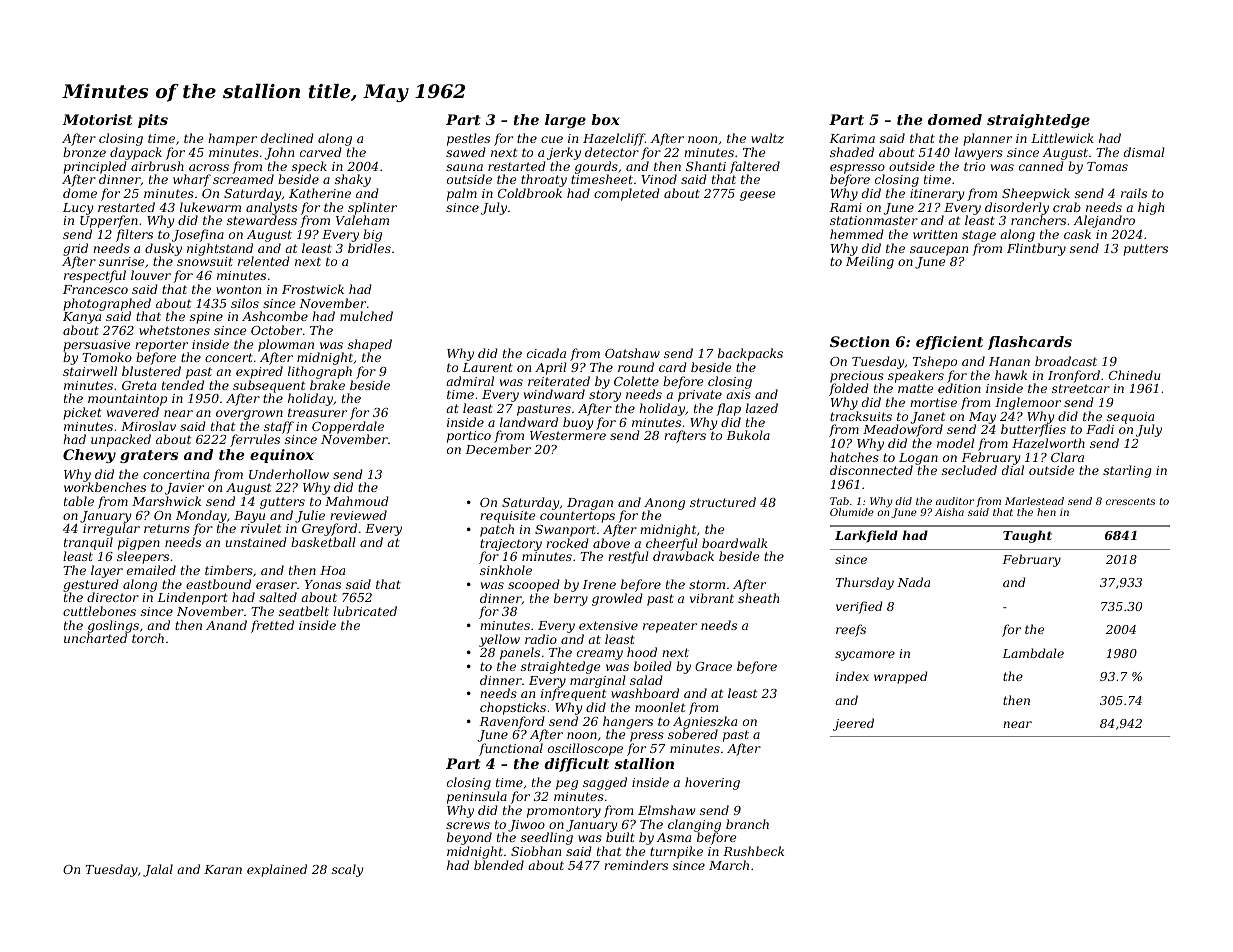 This document has width=1233, height=952. What do you see at coordinates (544, 180) in the document?
I see `throaty` at bounding box center [544, 180].
